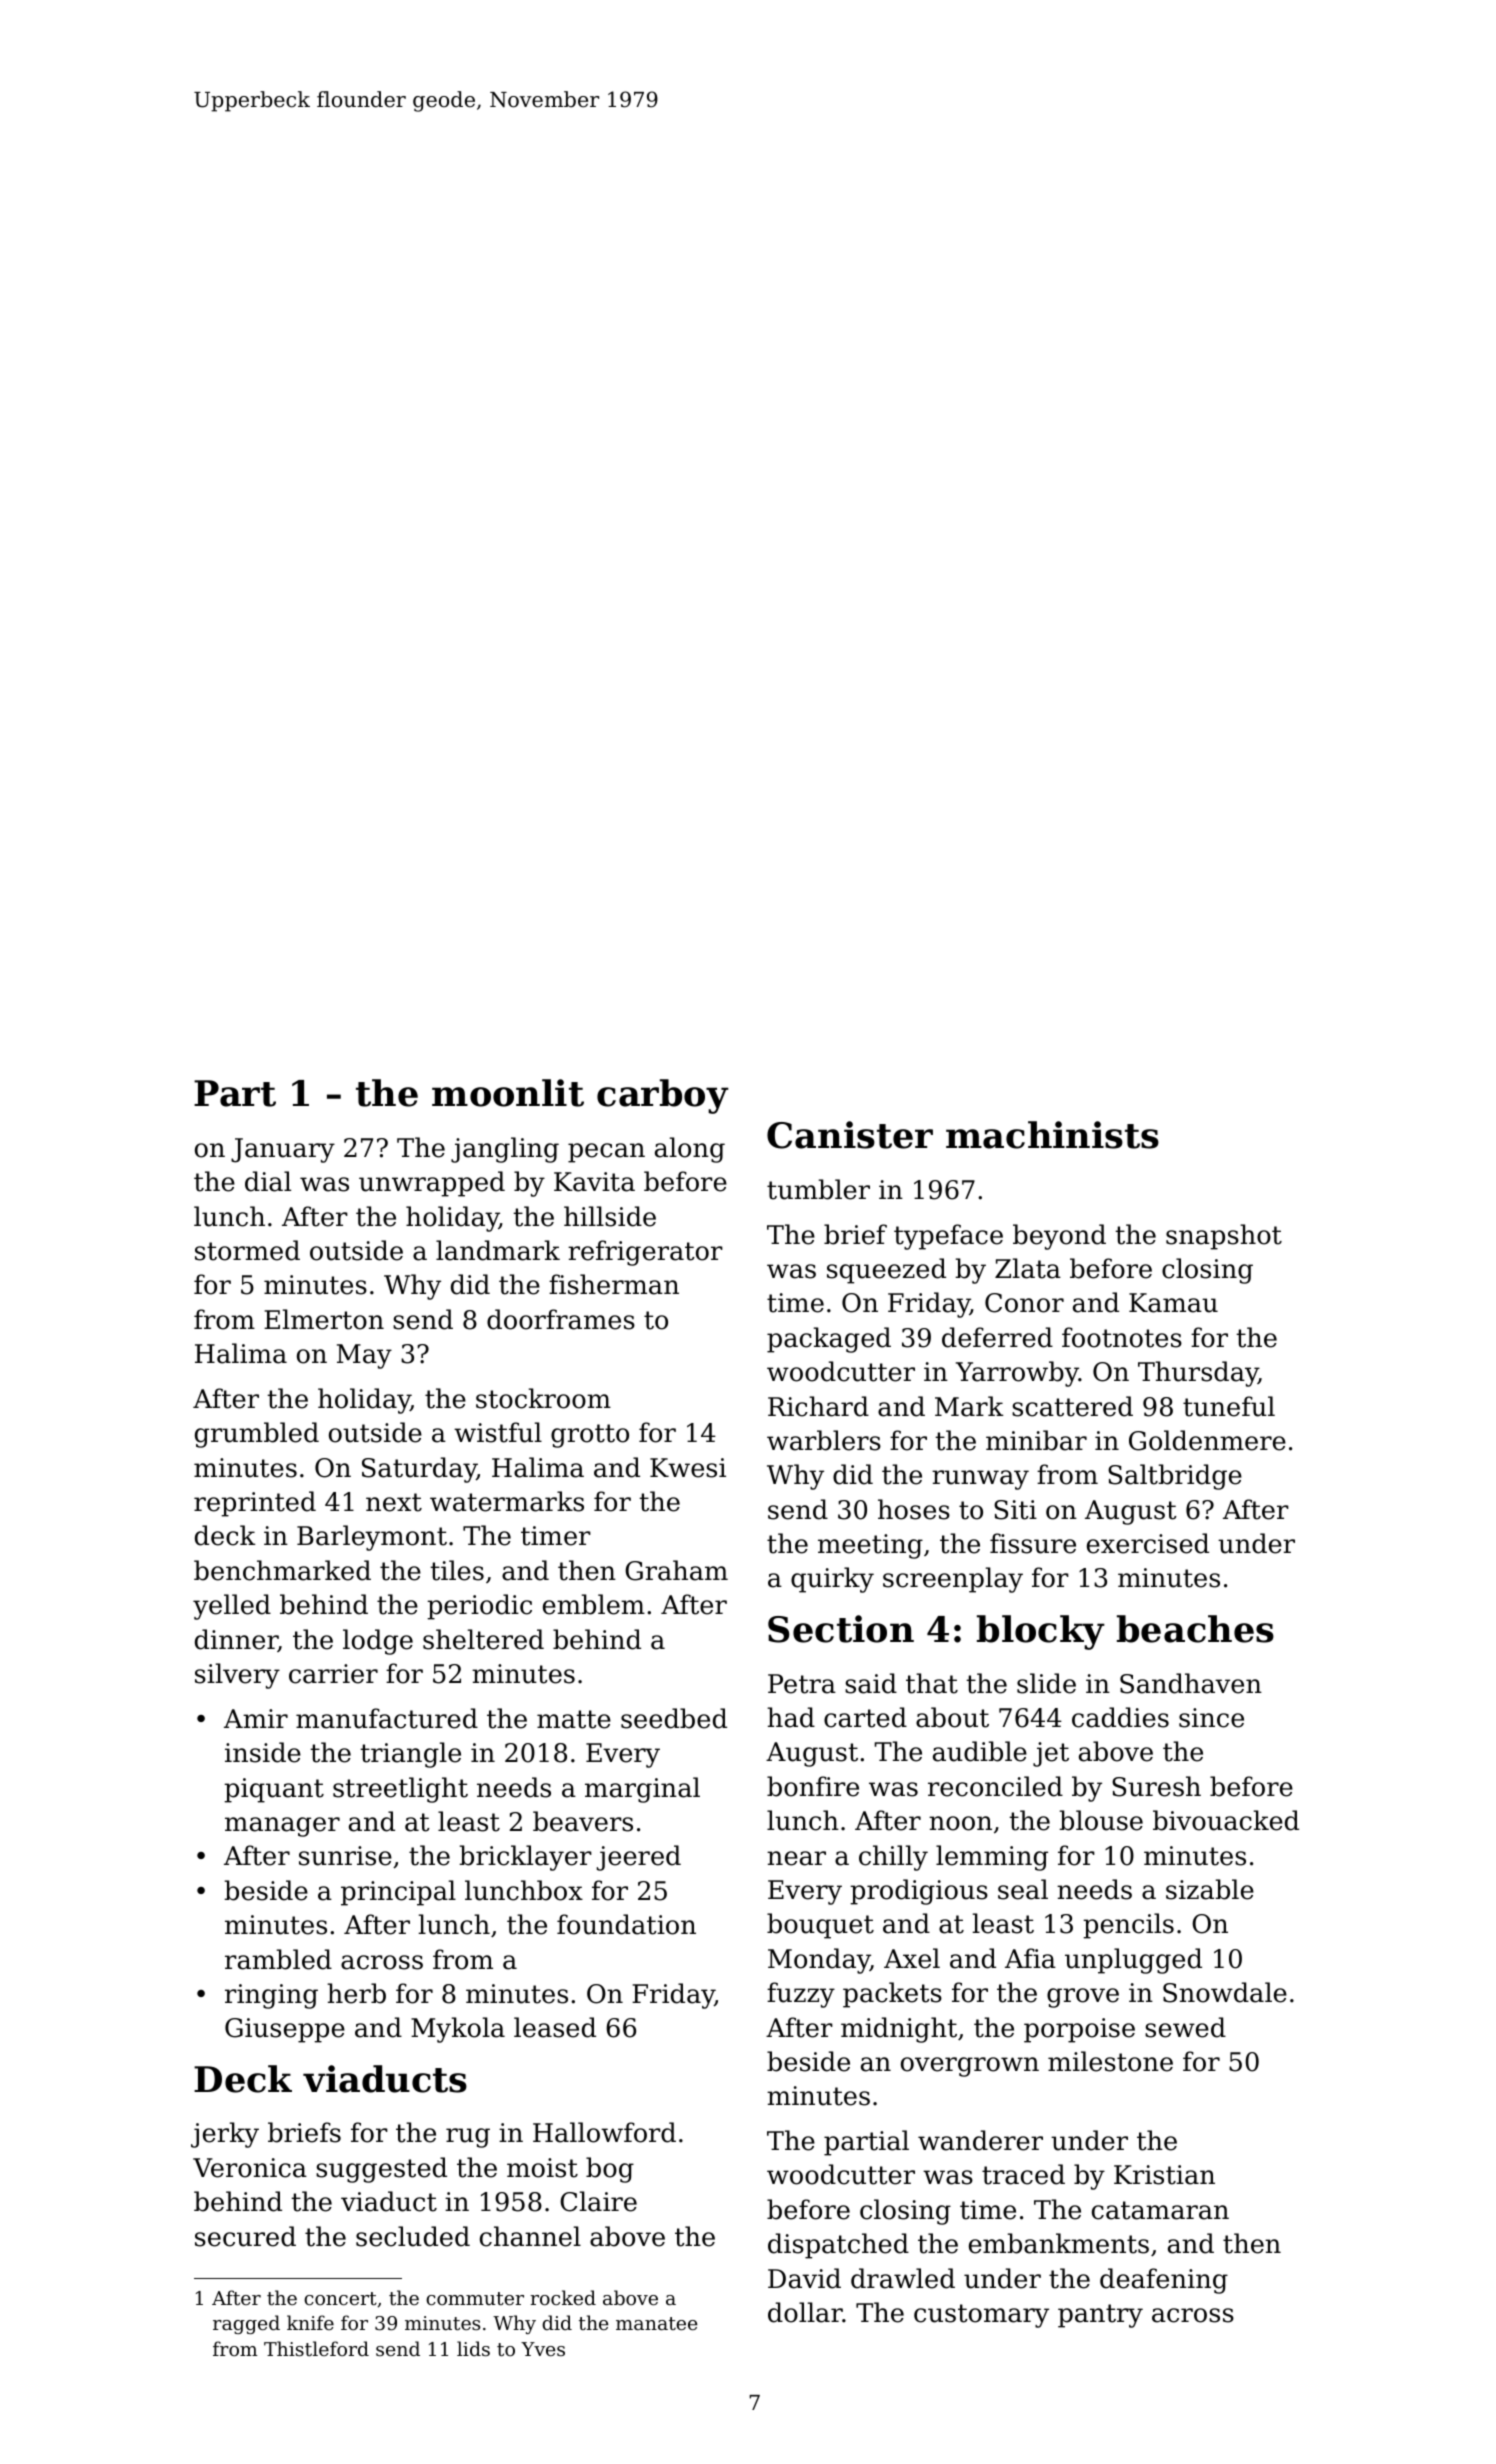  I want to click on machinists, so click(1052, 1135).
